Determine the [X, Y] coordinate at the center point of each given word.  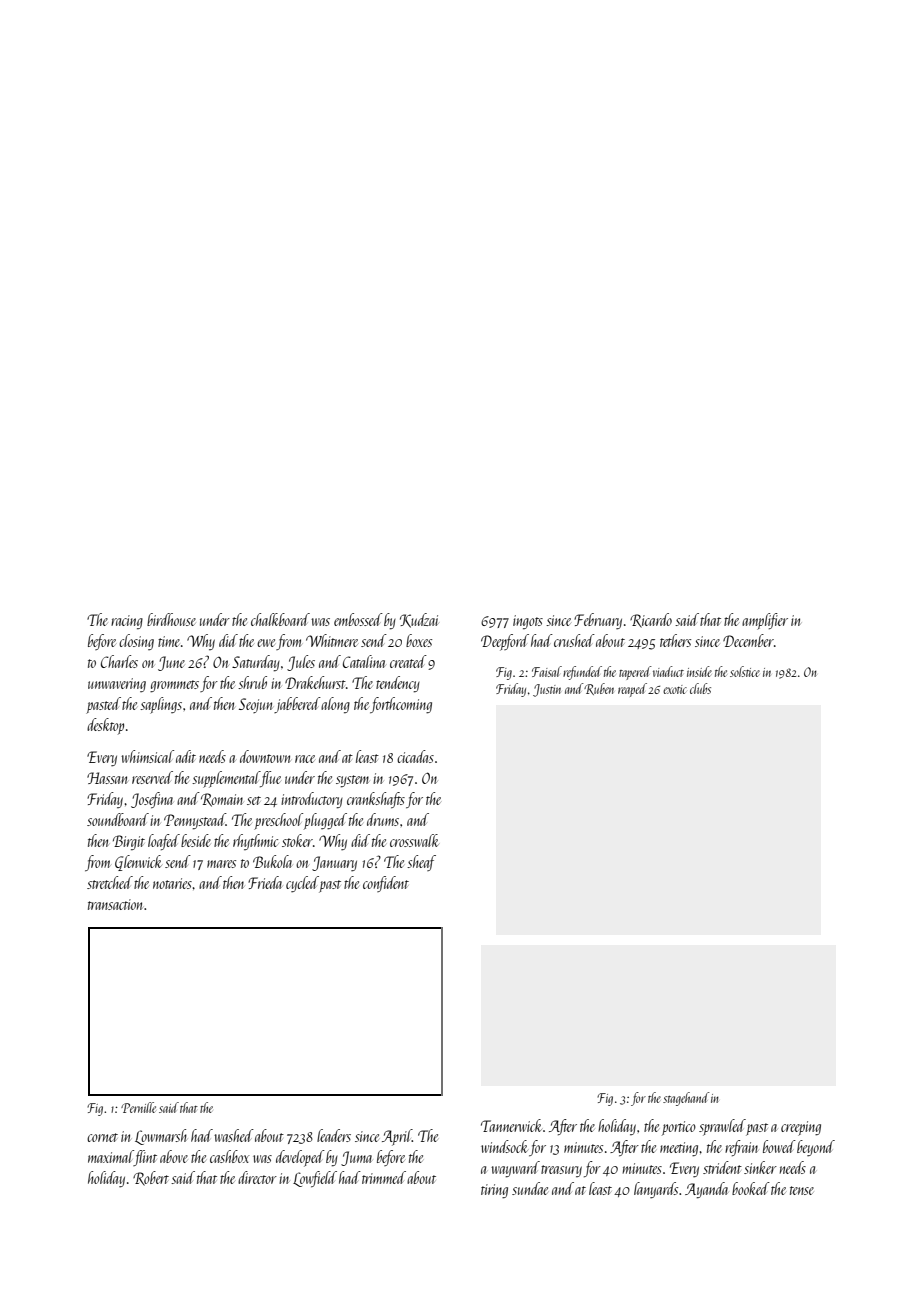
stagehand [686, 1099]
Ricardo [651, 620]
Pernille [138, 1107]
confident [386, 884]
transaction [116, 904]
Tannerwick [511, 1125]
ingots [528, 622]
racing [127, 622]
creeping [801, 1128]
